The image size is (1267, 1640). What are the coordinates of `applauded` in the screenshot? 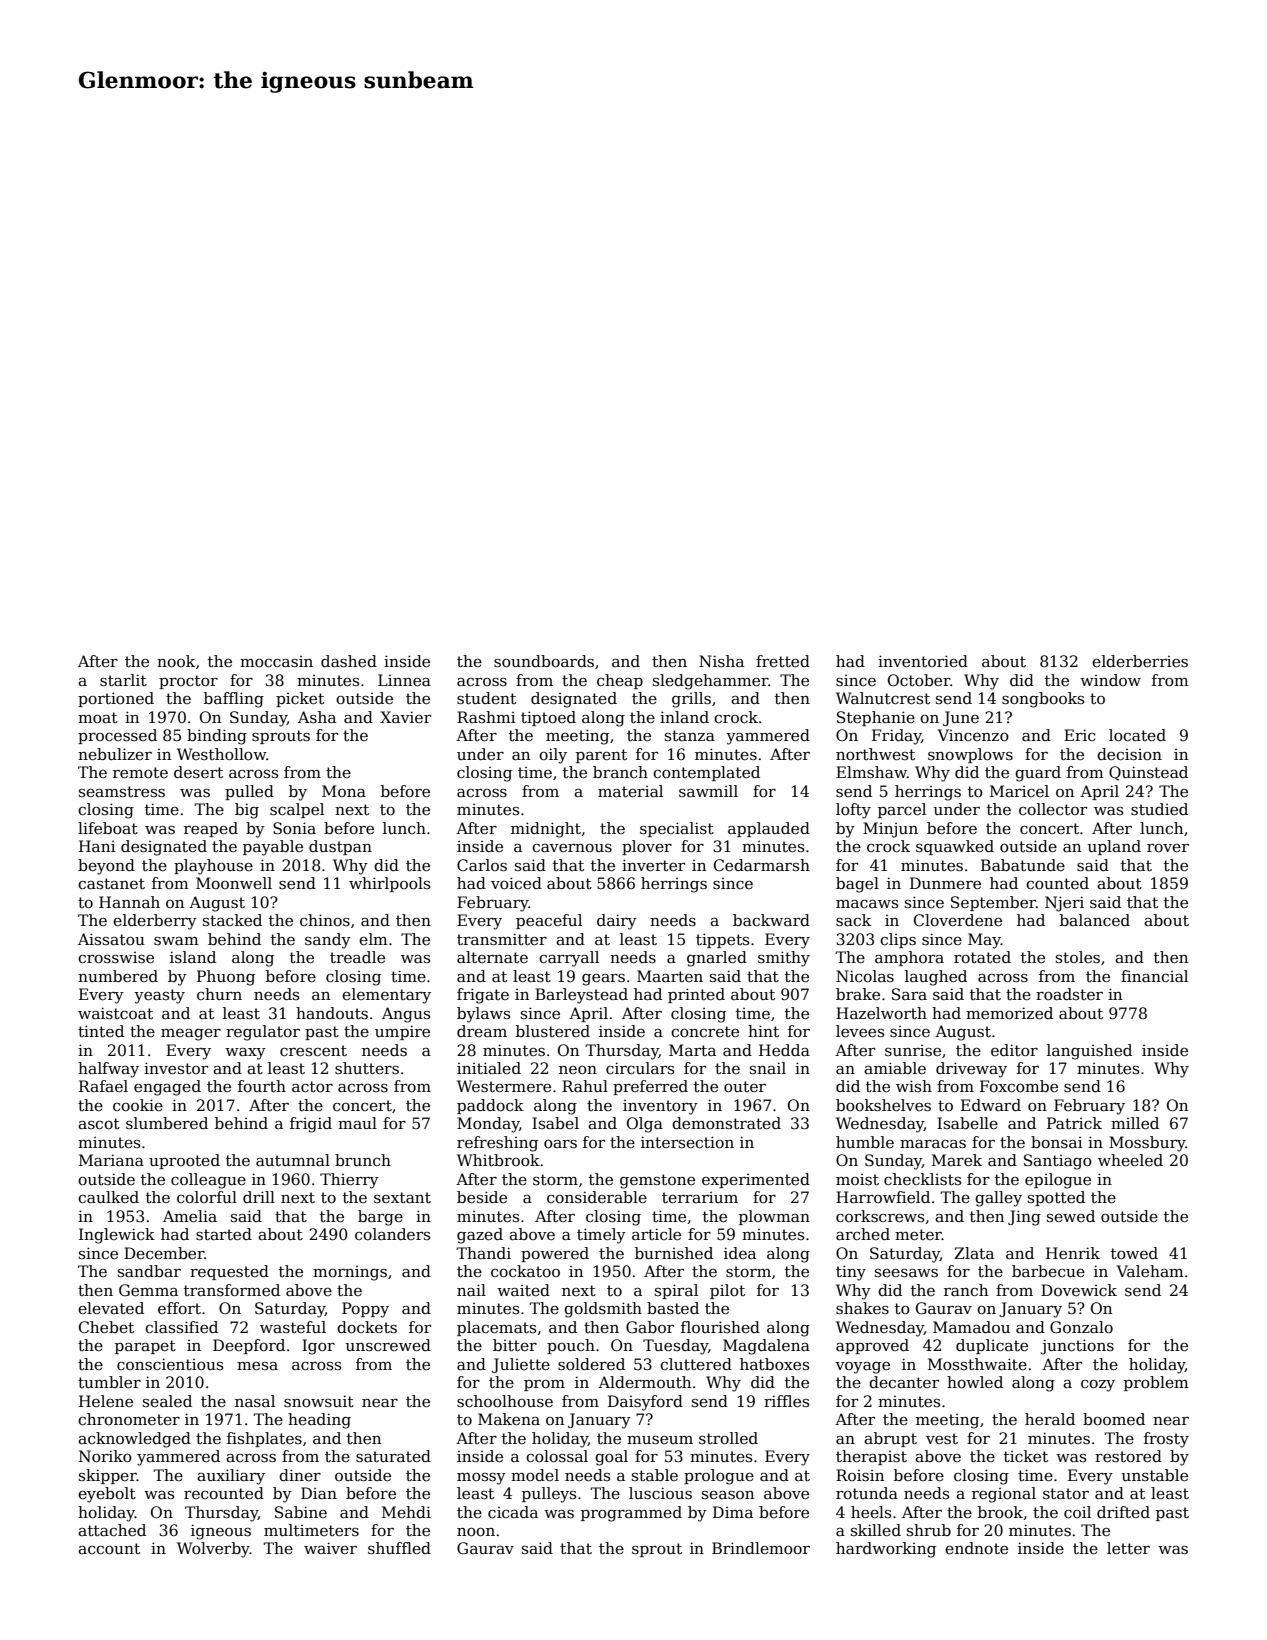 It's located at (769, 829).
